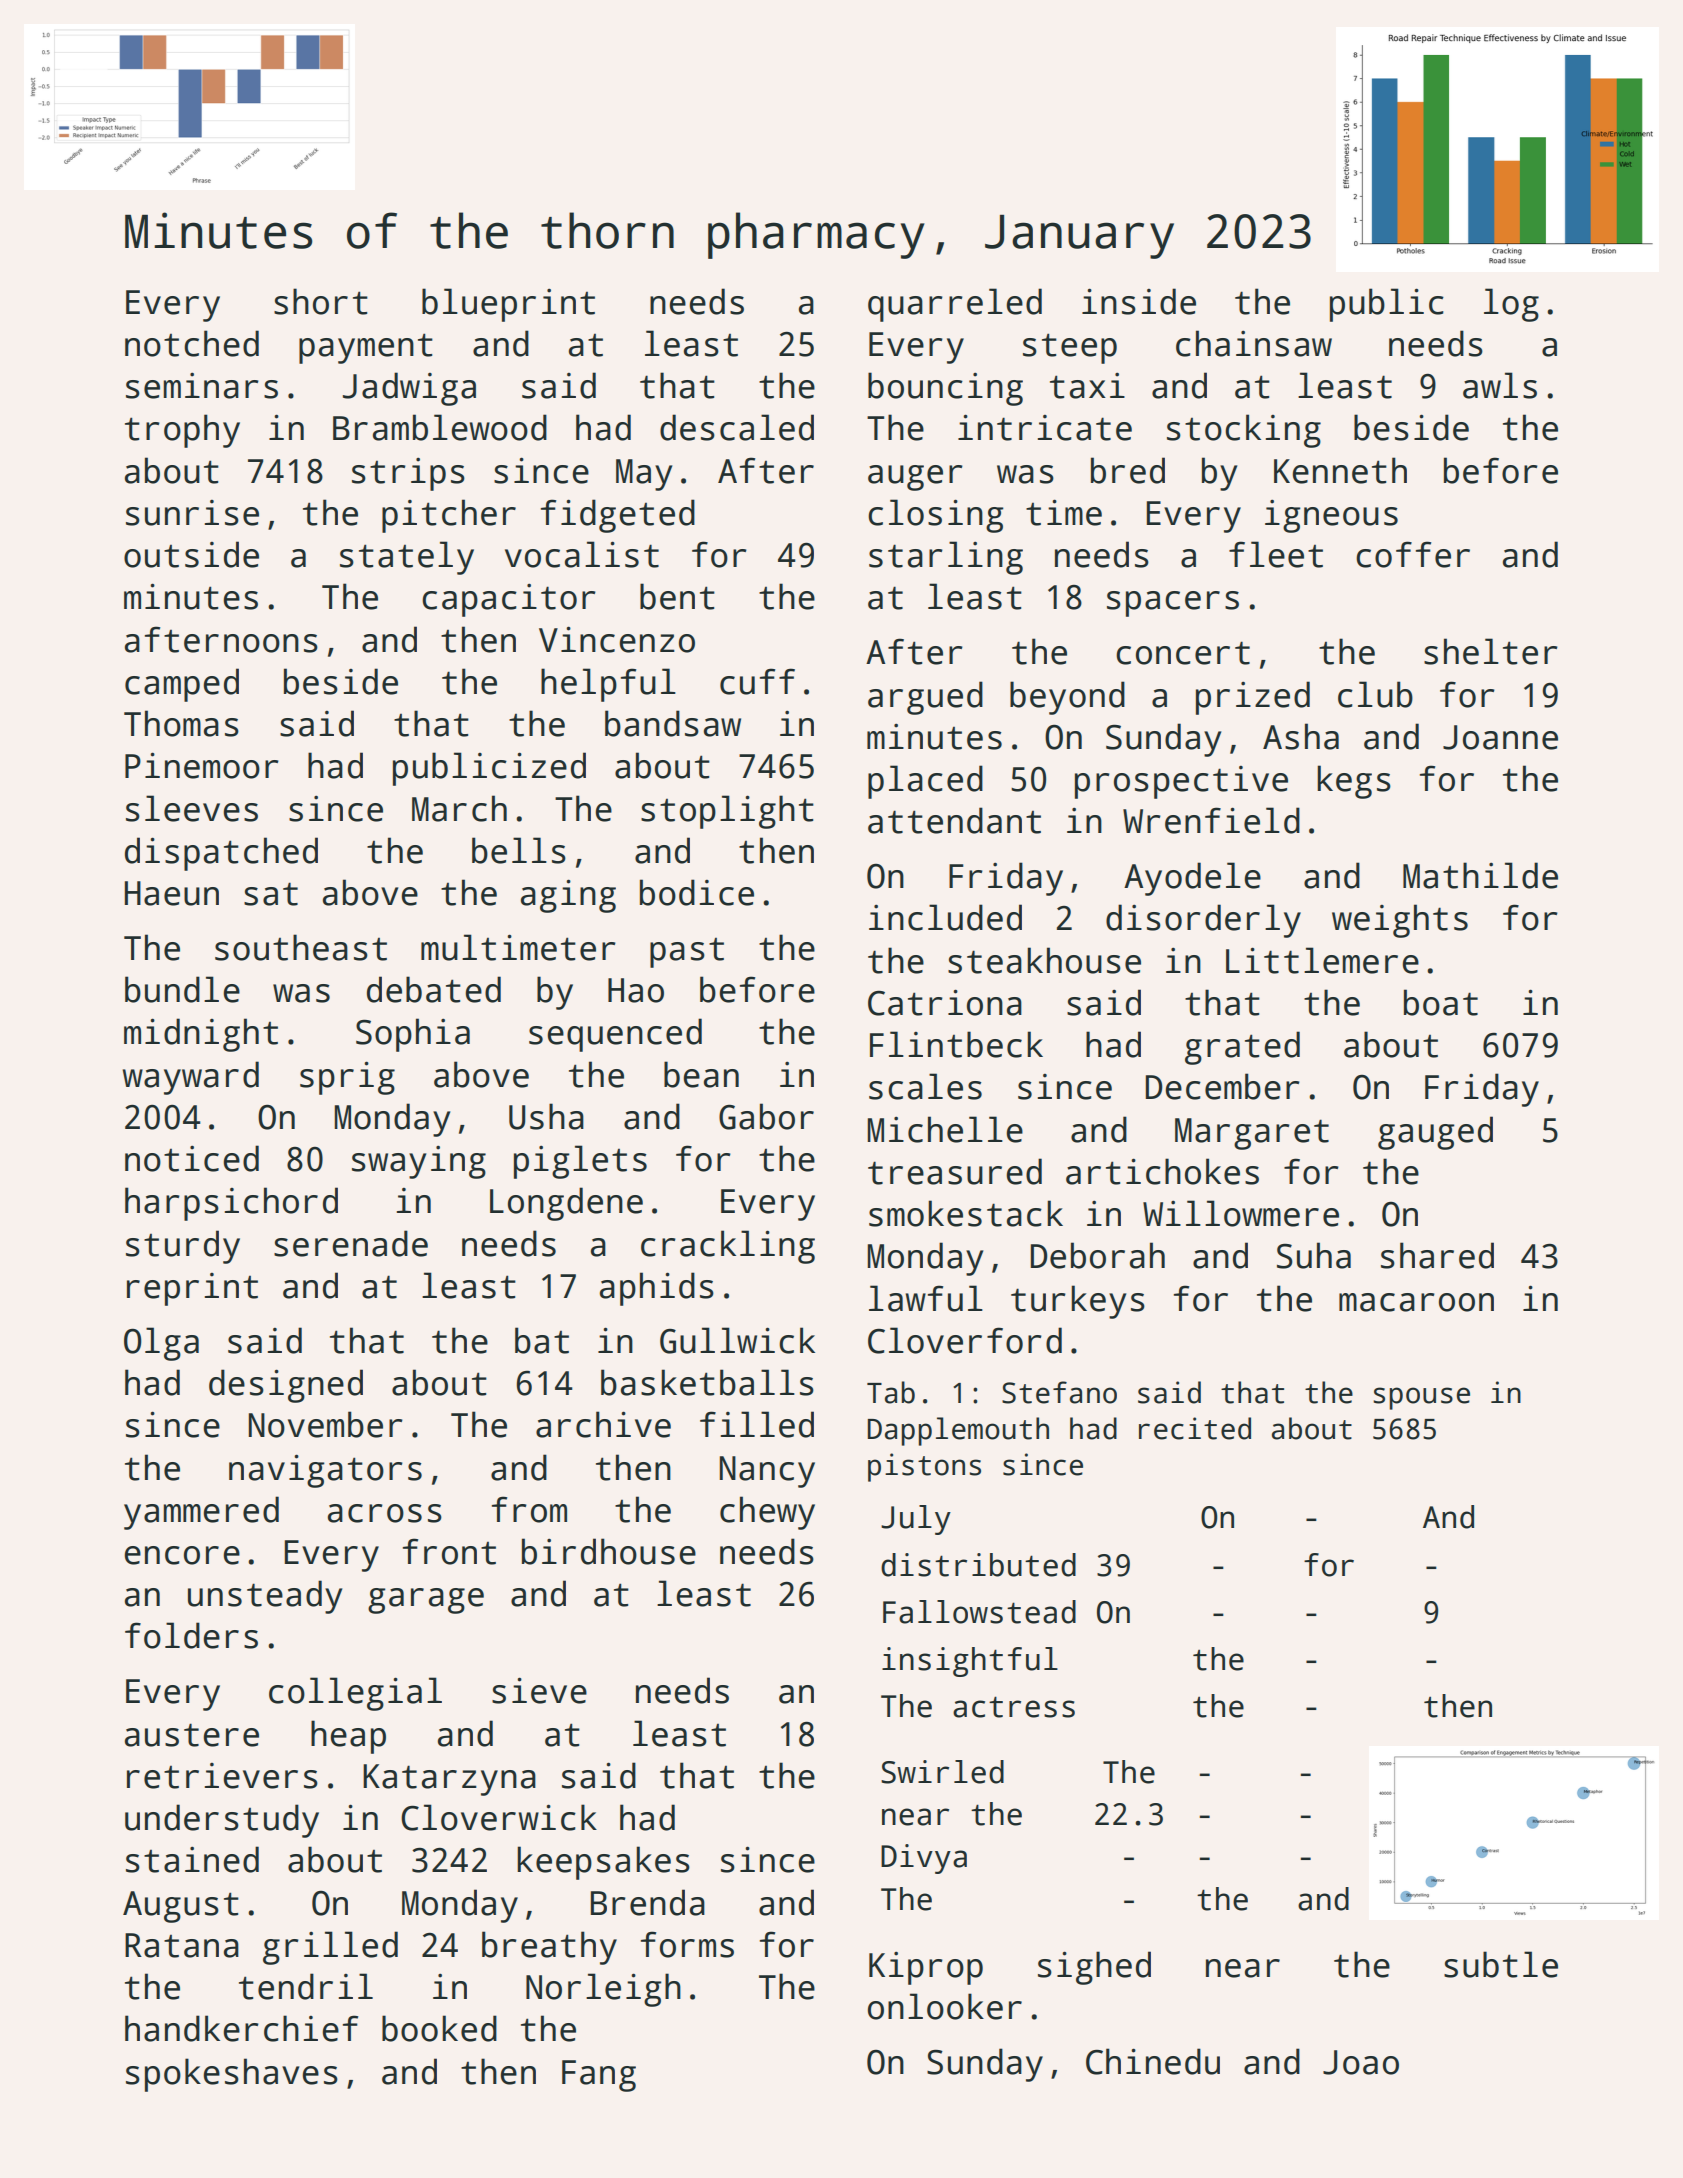 Image resolution: width=1683 pixels, height=2178 pixels. What do you see at coordinates (1435, 1133) in the screenshot?
I see `gauged` at bounding box center [1435, 1133].
